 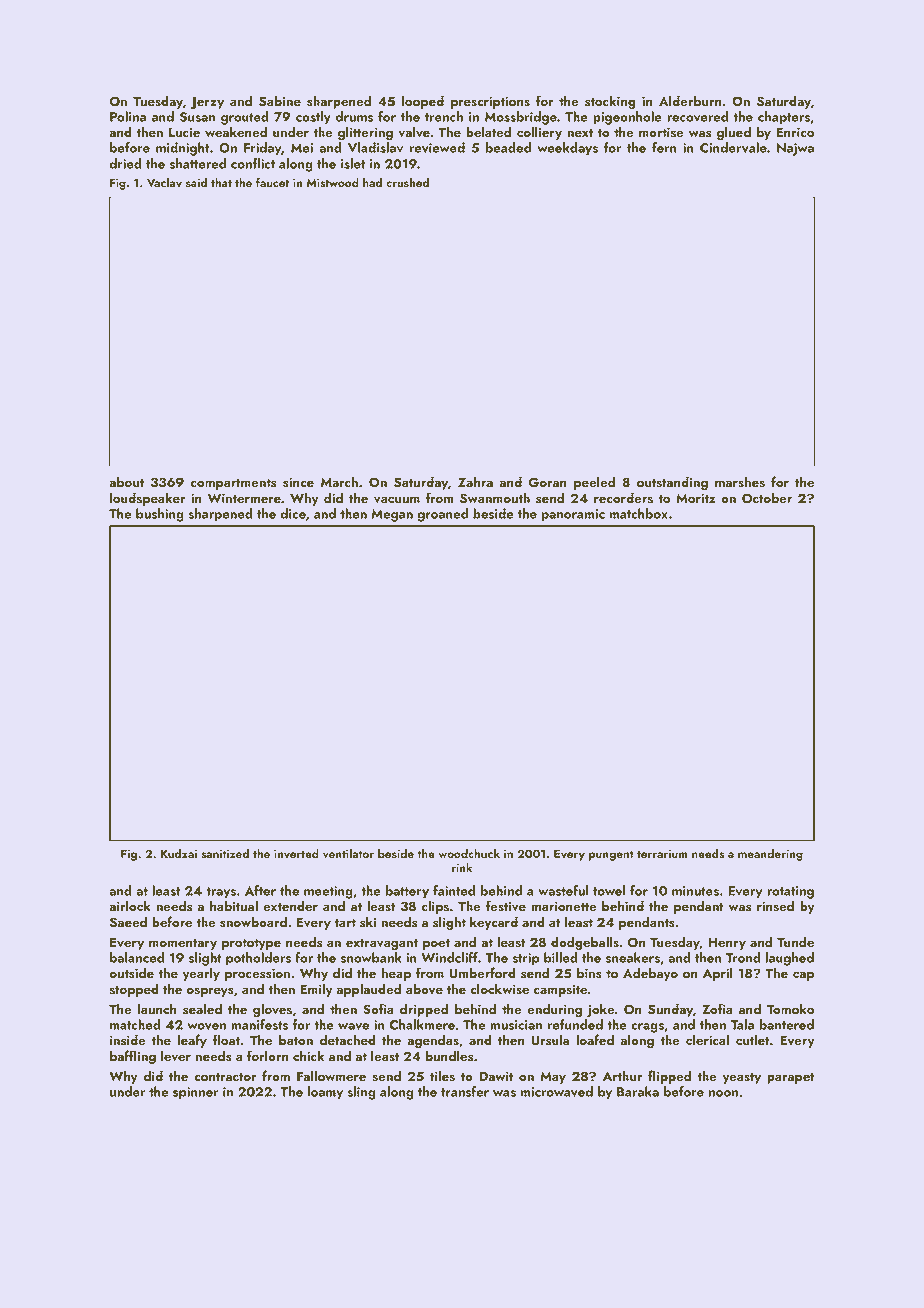 What do you see at coordinates (407, 183) in the screenshot?
I see `crushed` at bounding box center [407, 183].
